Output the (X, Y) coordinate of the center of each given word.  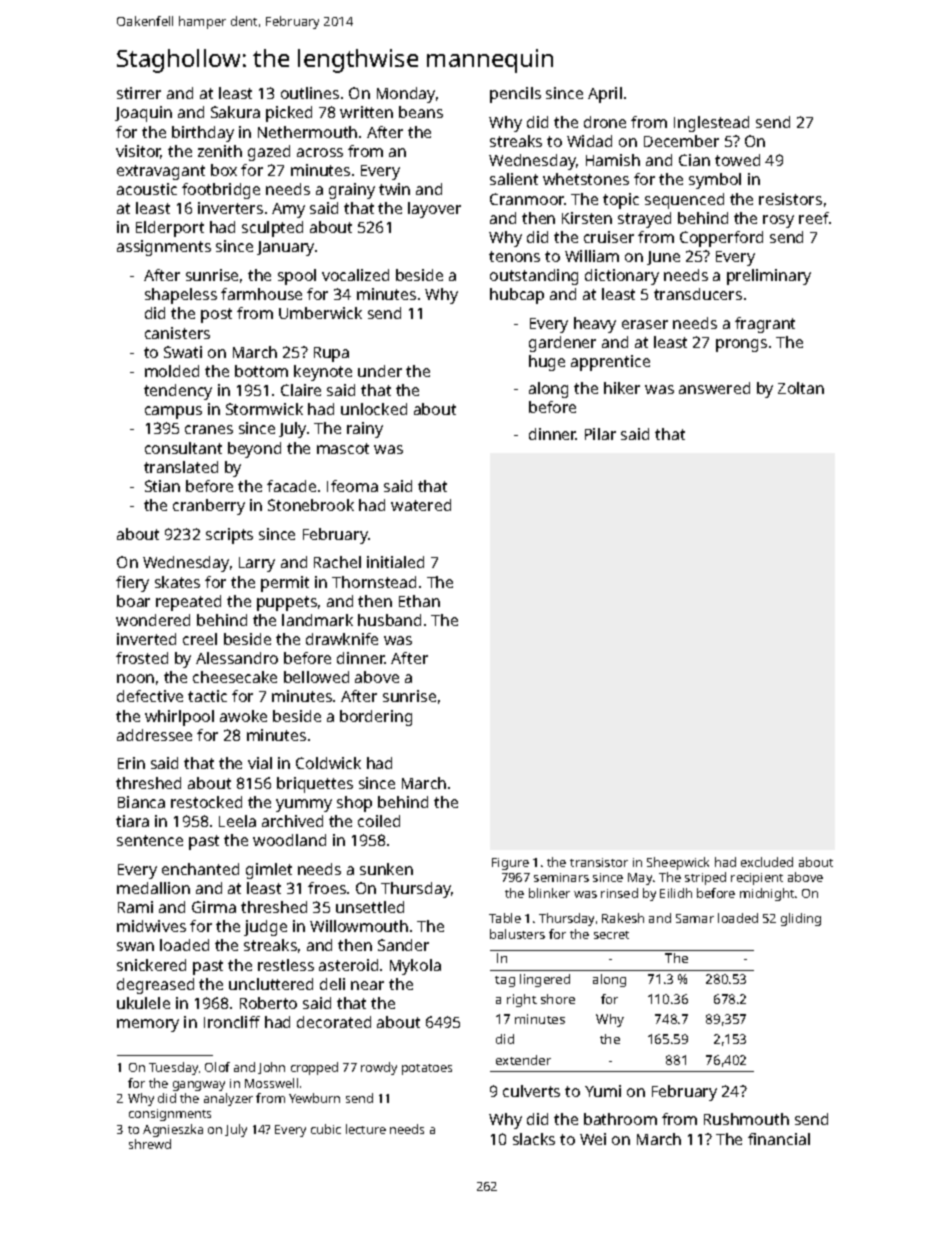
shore (558, 999)
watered (421, 505)
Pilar (600, 434)
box (224, 170)
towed (737, 160)
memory (148, 1025)
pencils (515, 95)
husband (389, 620)
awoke (243, 716)
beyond (254, 450)
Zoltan (801, 388)
